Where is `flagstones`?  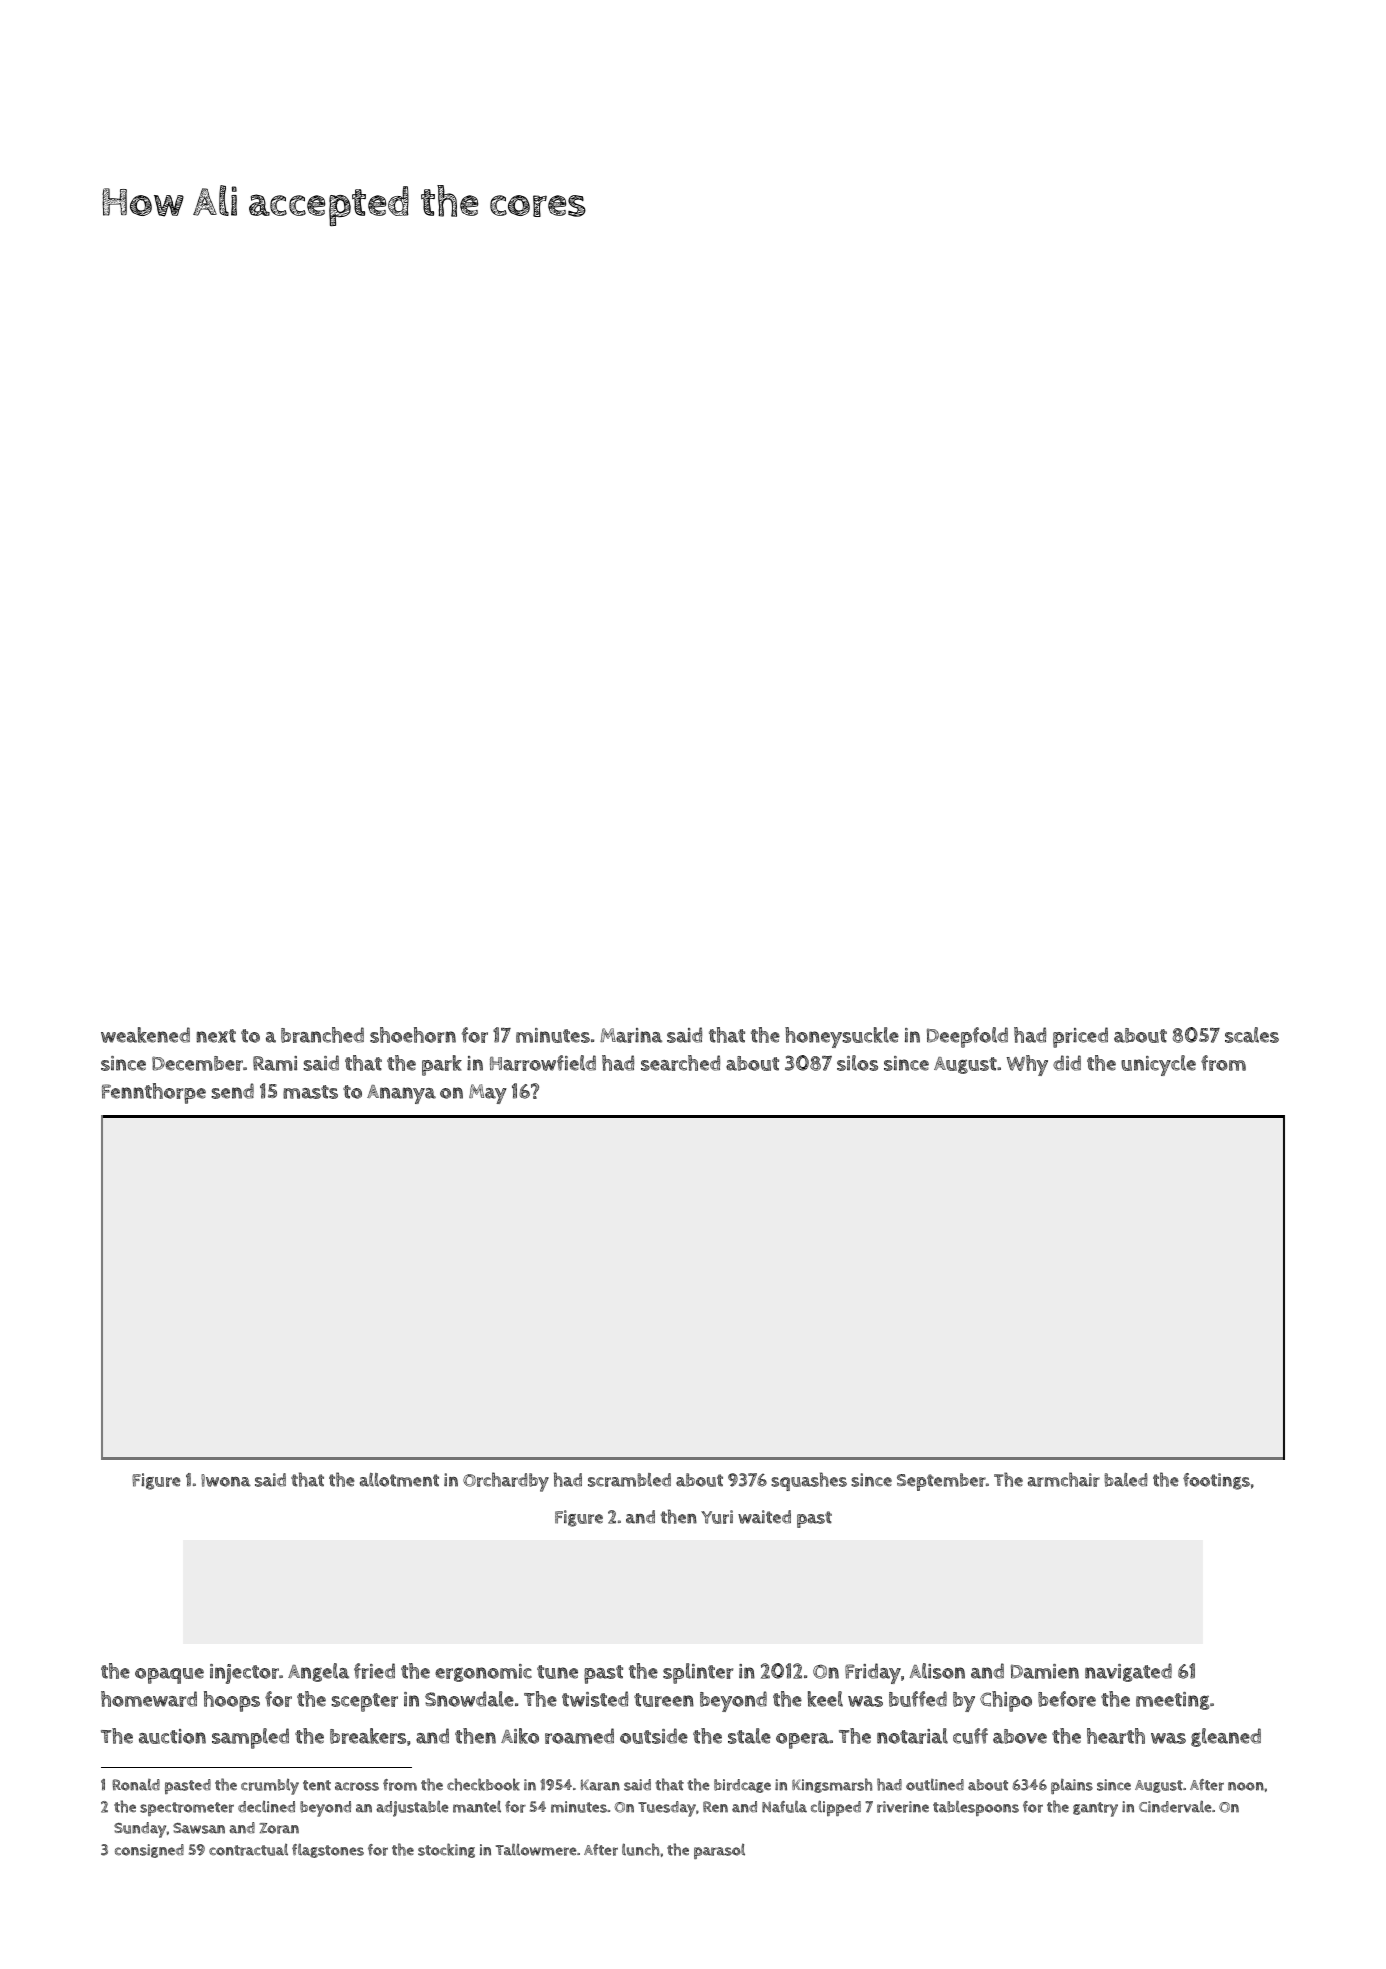 flagstones is located at coordinates (328, 1850).
